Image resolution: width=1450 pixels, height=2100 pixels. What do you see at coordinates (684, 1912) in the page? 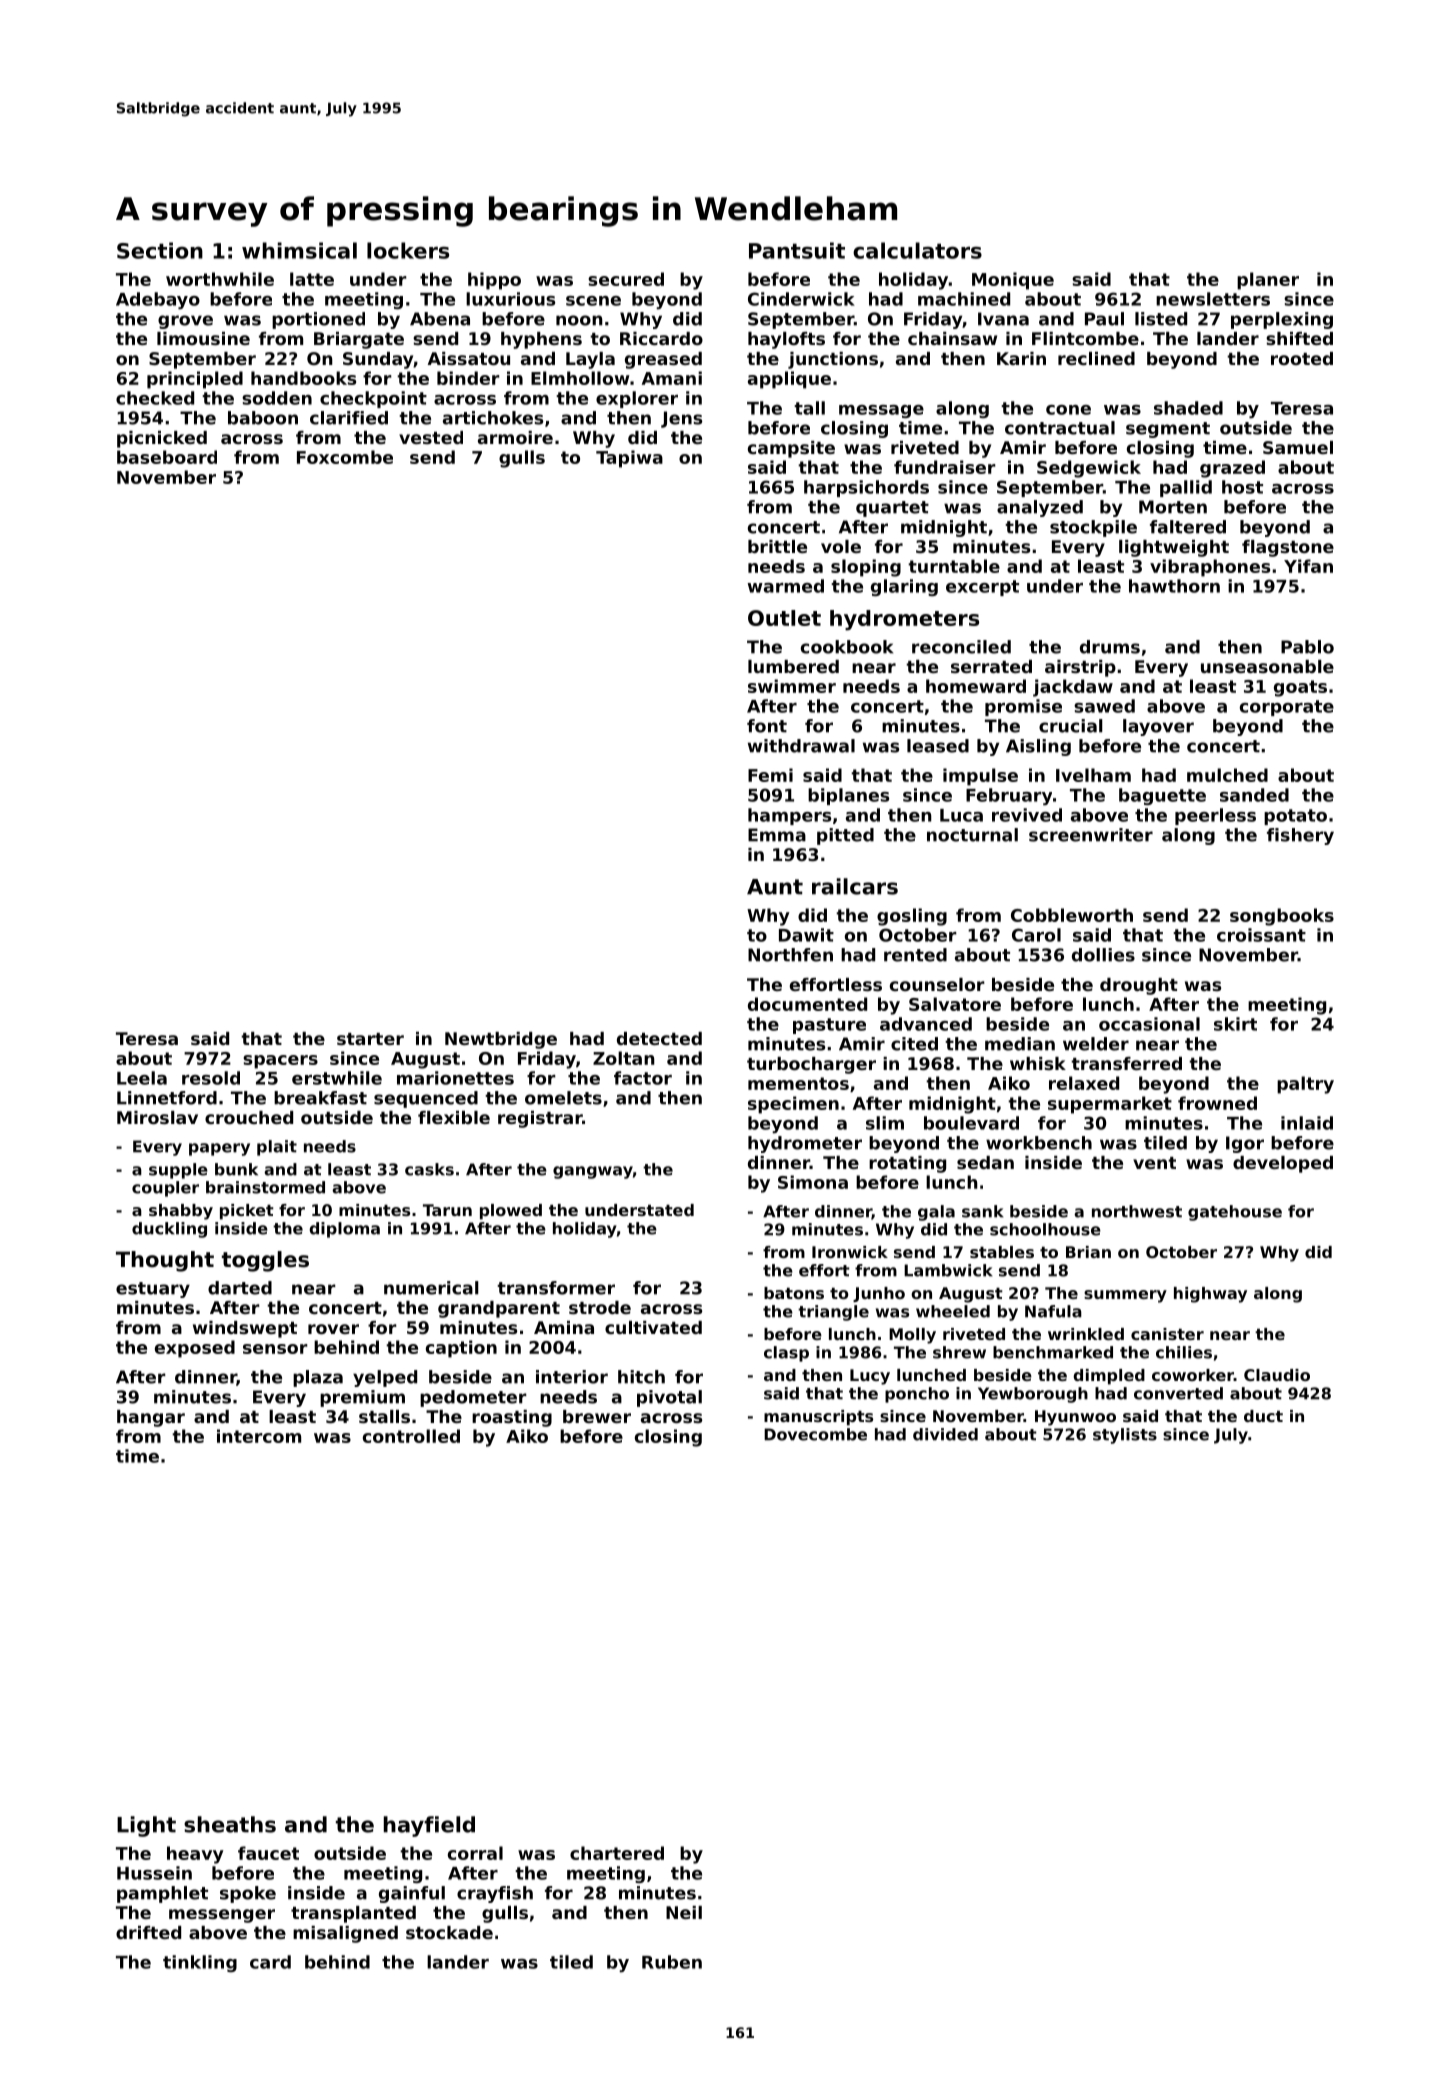
I see `Neil` at bounding box center [684, 1912].
